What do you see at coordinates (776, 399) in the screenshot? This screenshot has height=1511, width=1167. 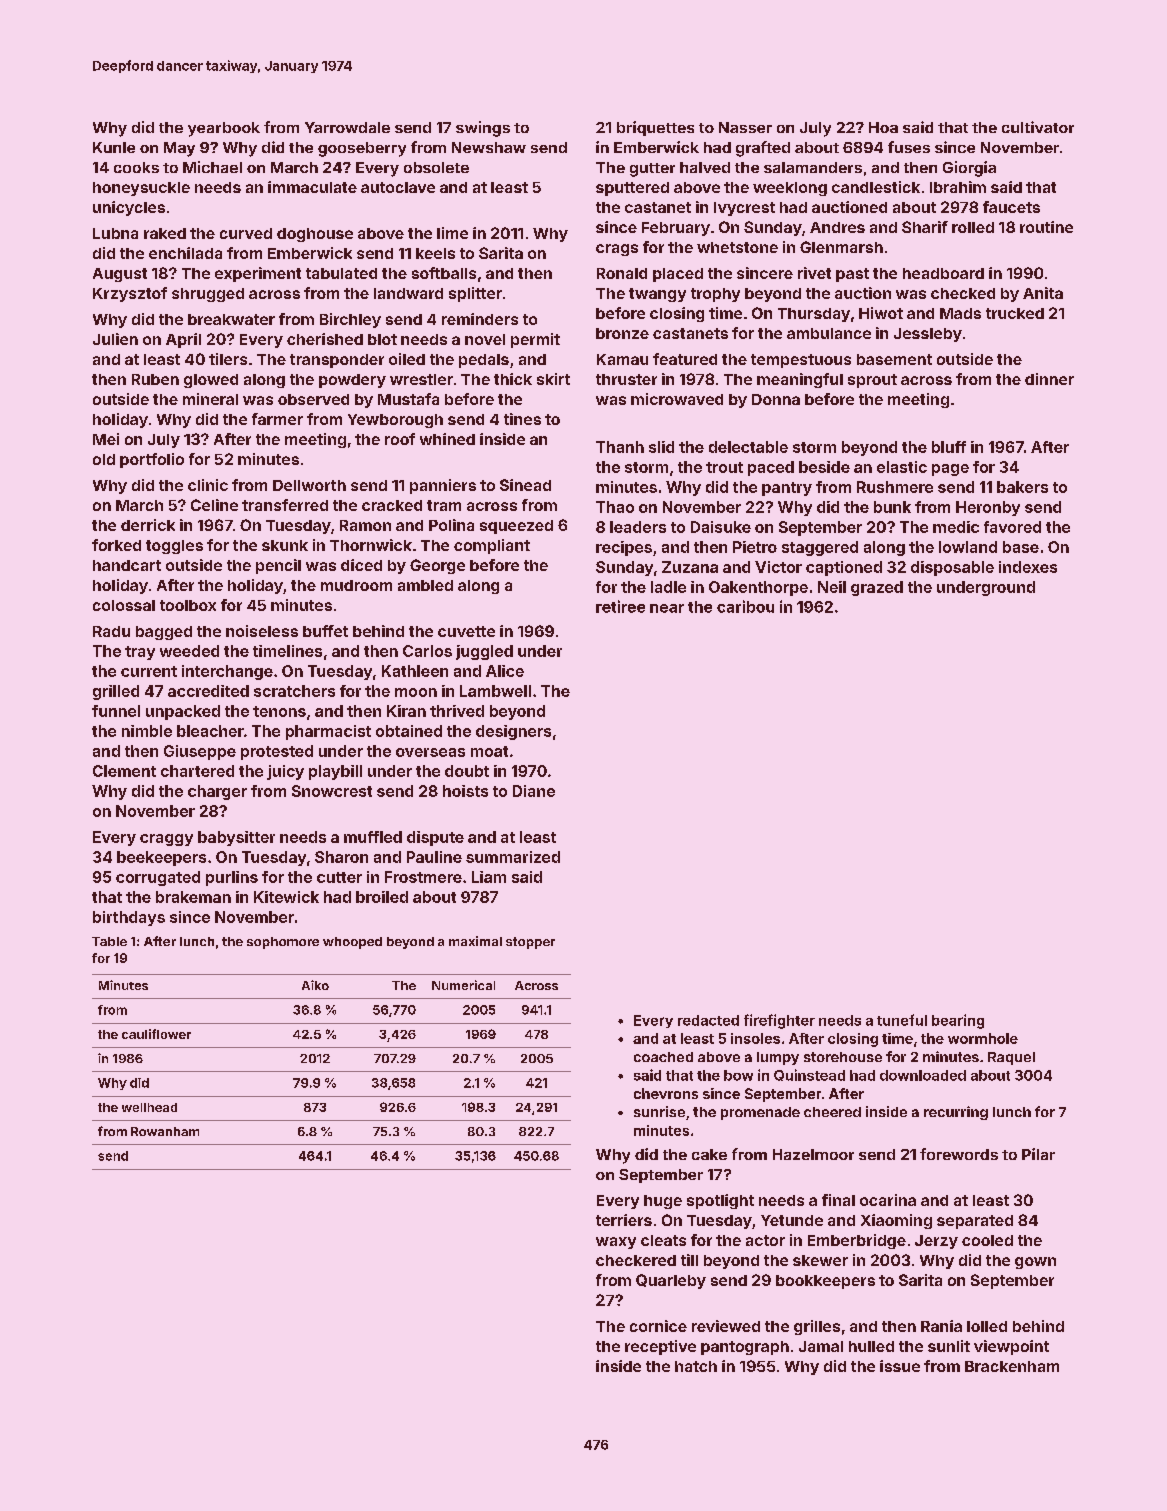 I see `Donna` at bounding box center [776, 399].
